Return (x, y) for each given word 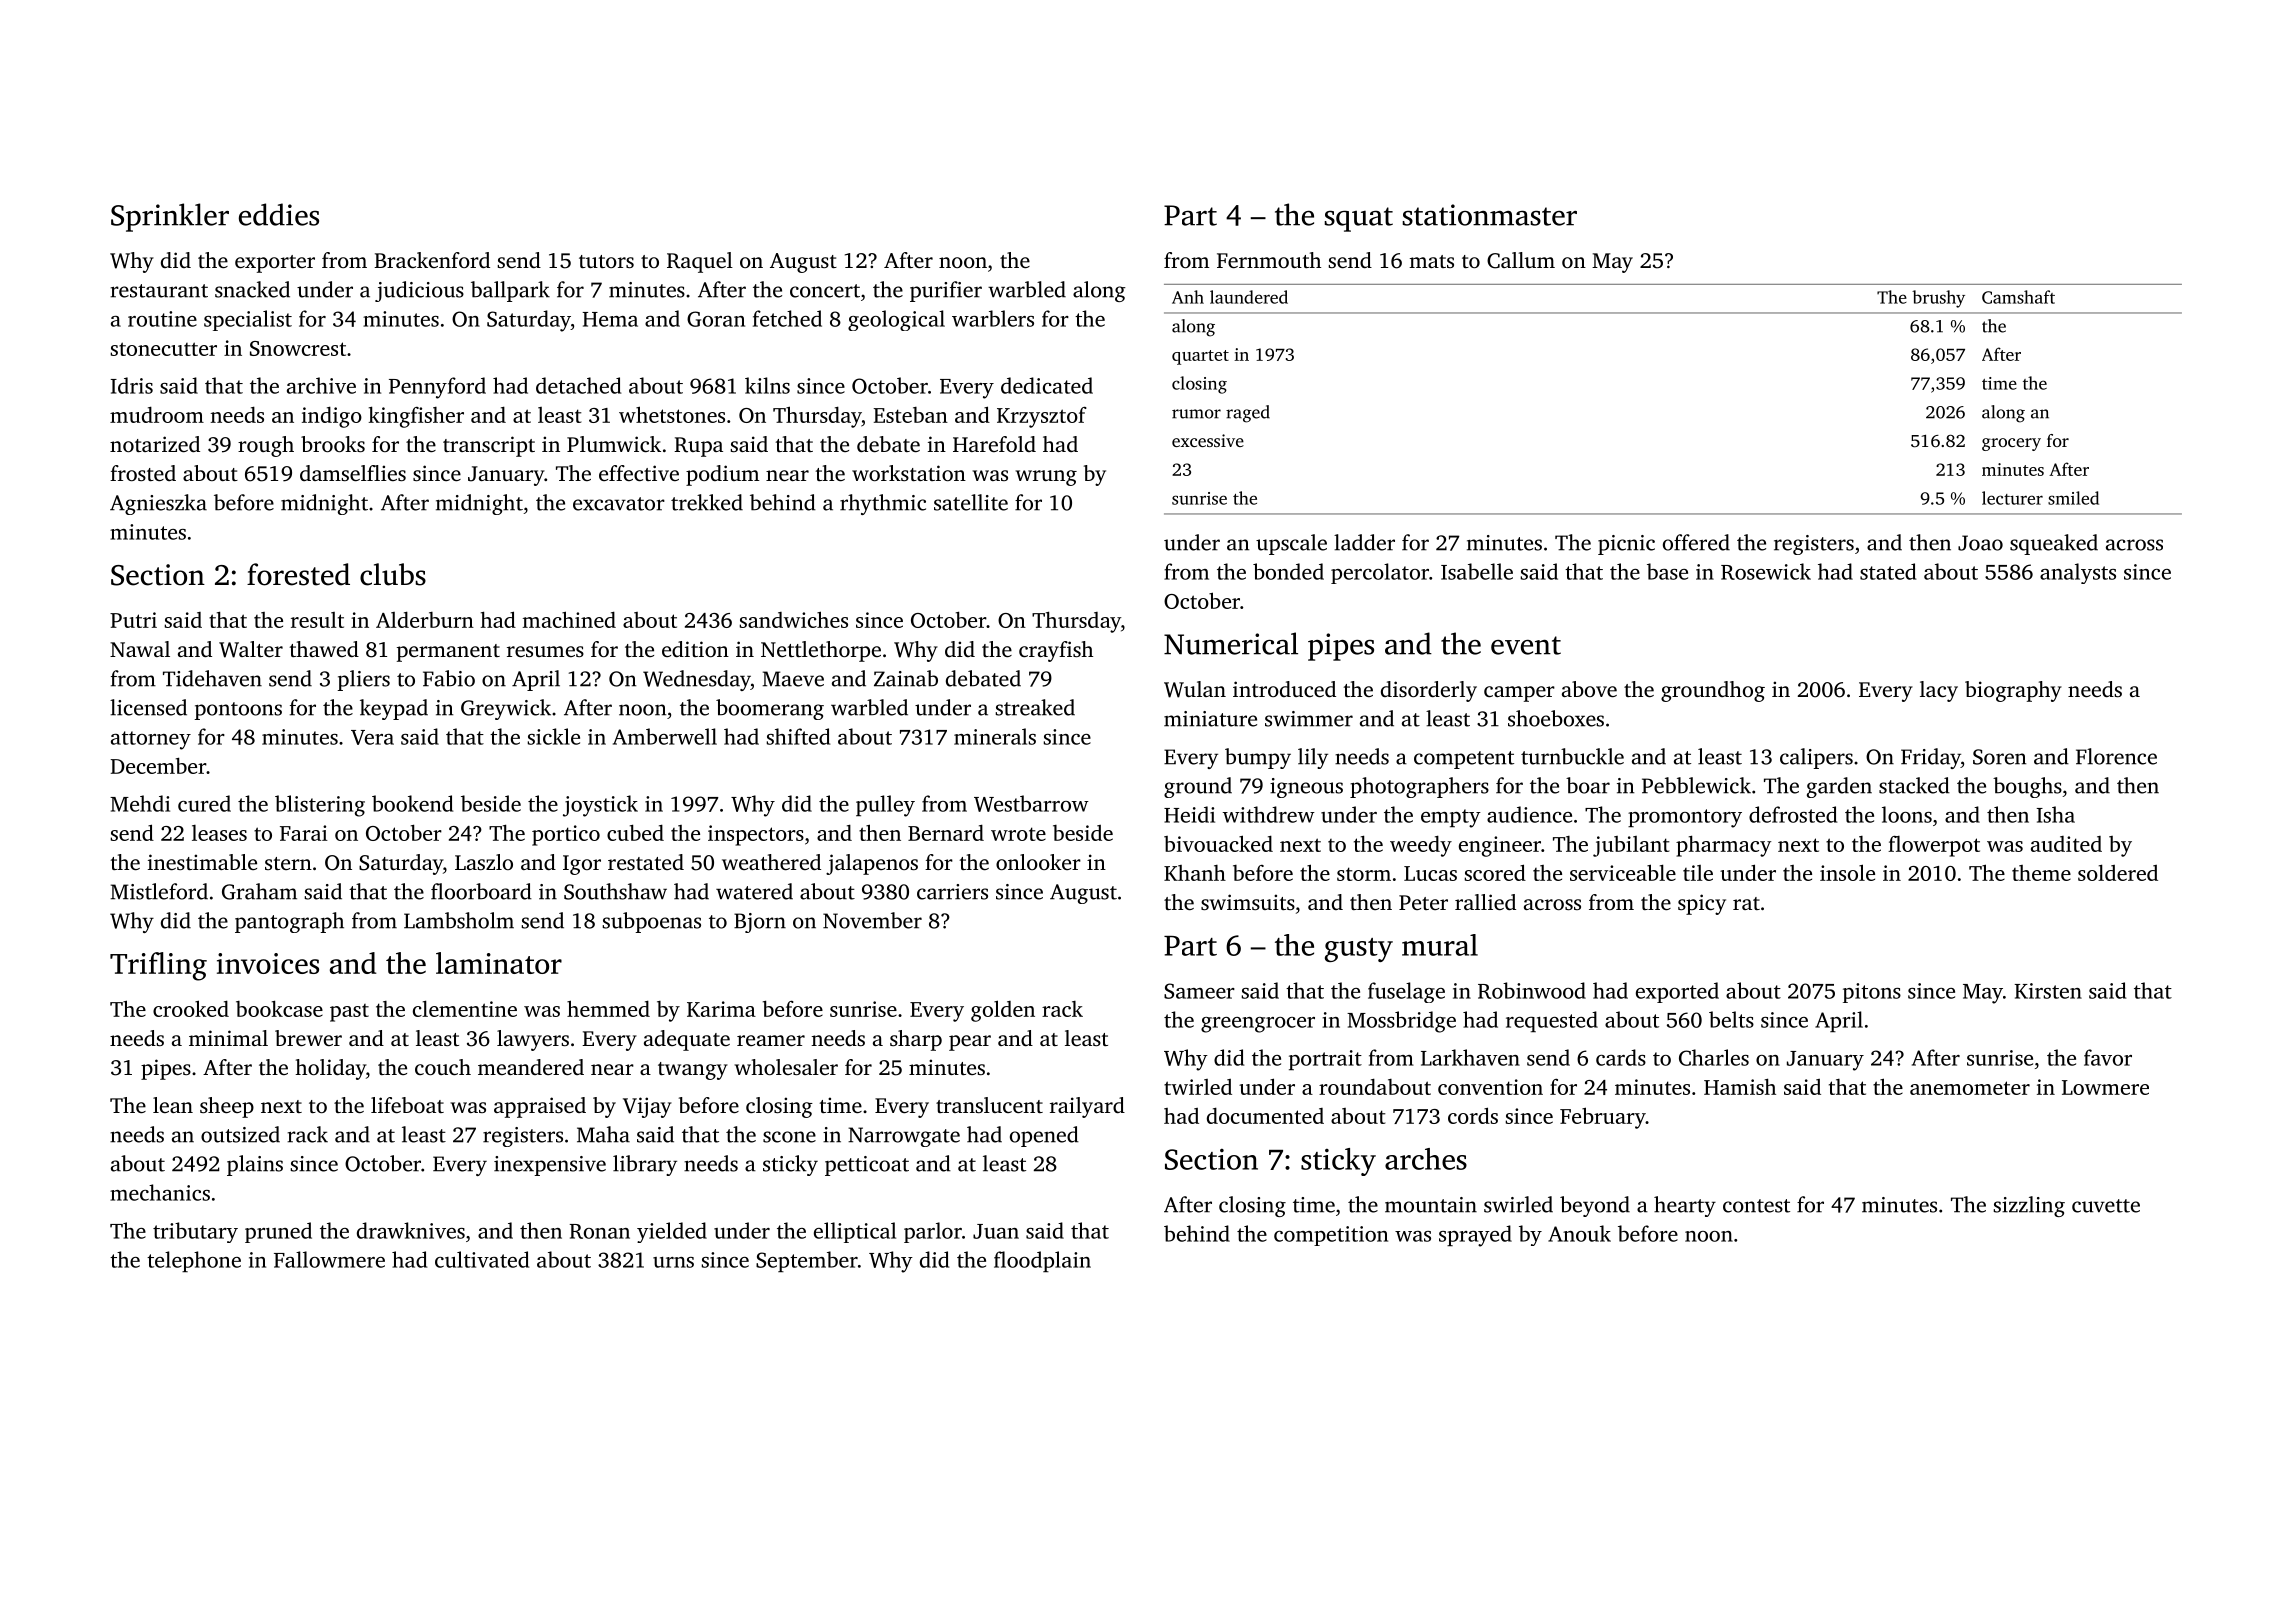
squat (1358, 219)
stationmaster (1489, 215)
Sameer (1199, 991)
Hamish (1740, 1086)
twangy (693, 1071)
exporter (275, 264)
